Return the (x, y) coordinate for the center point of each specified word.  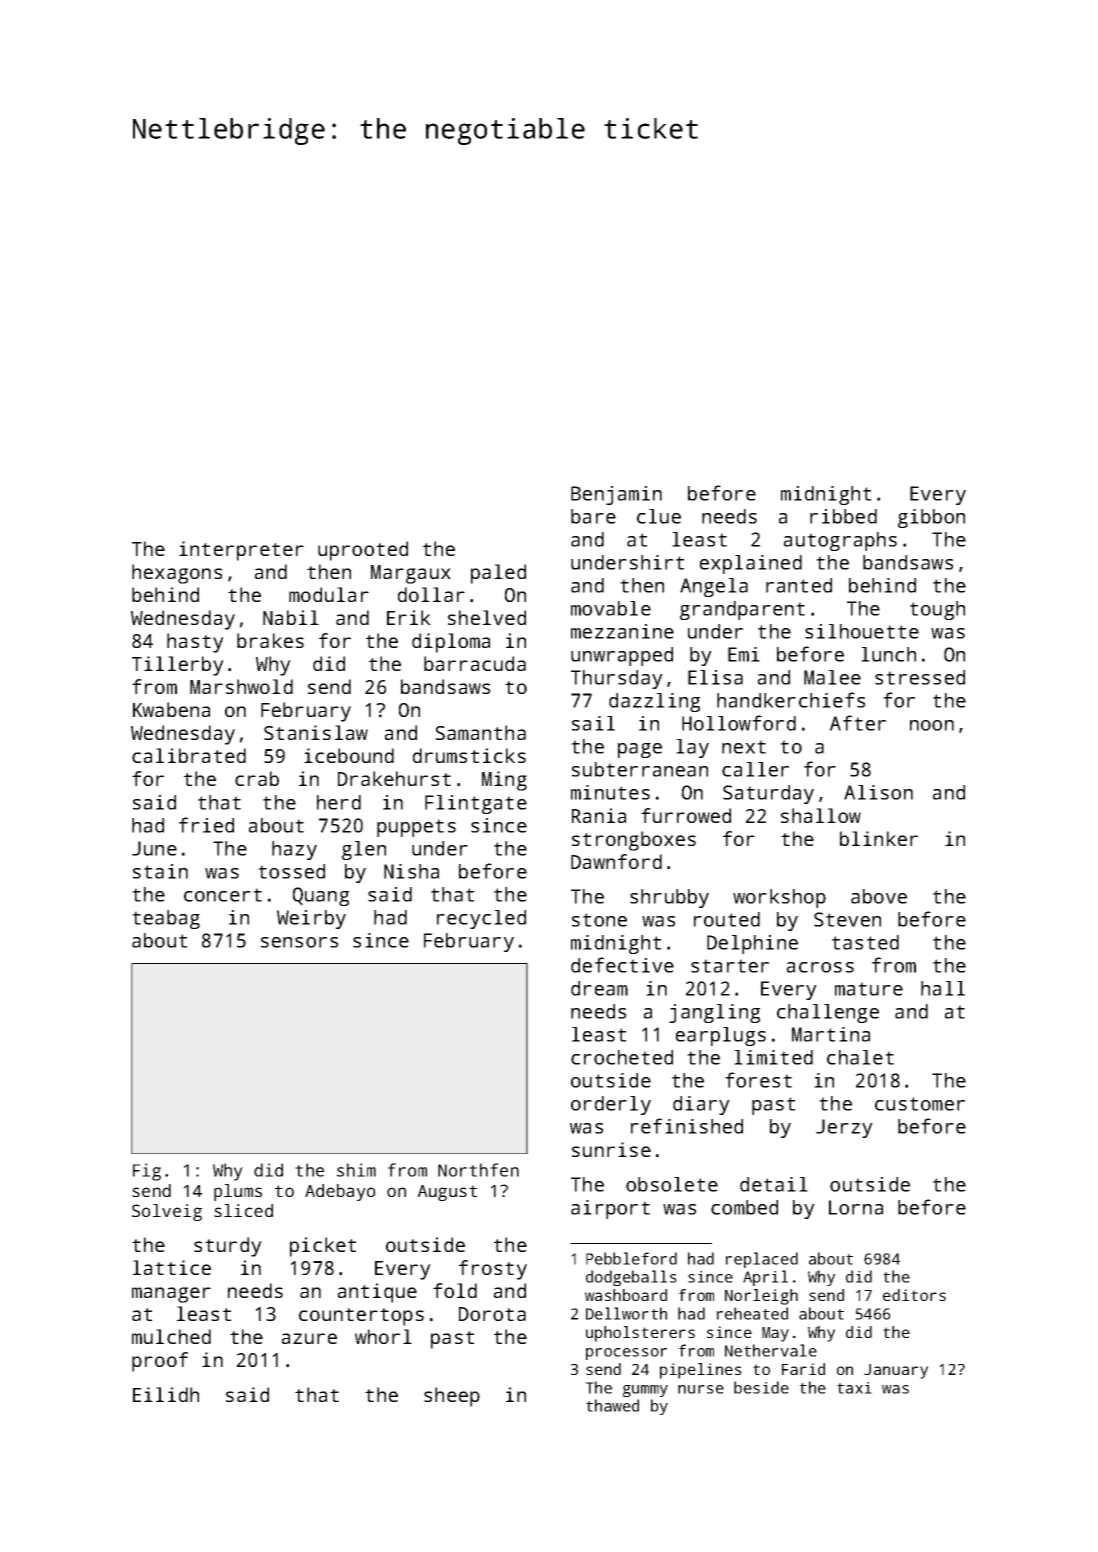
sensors (299, 942)
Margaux (411, 574)
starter (730, 966)
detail (774, 1184)
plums (238, 1192)
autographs (840, 541)
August (447, 1193)
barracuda (475, 663)
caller (755, 769)
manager (171, 1295)
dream (599, 988)
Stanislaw (316, 732)
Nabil (291, 617)
